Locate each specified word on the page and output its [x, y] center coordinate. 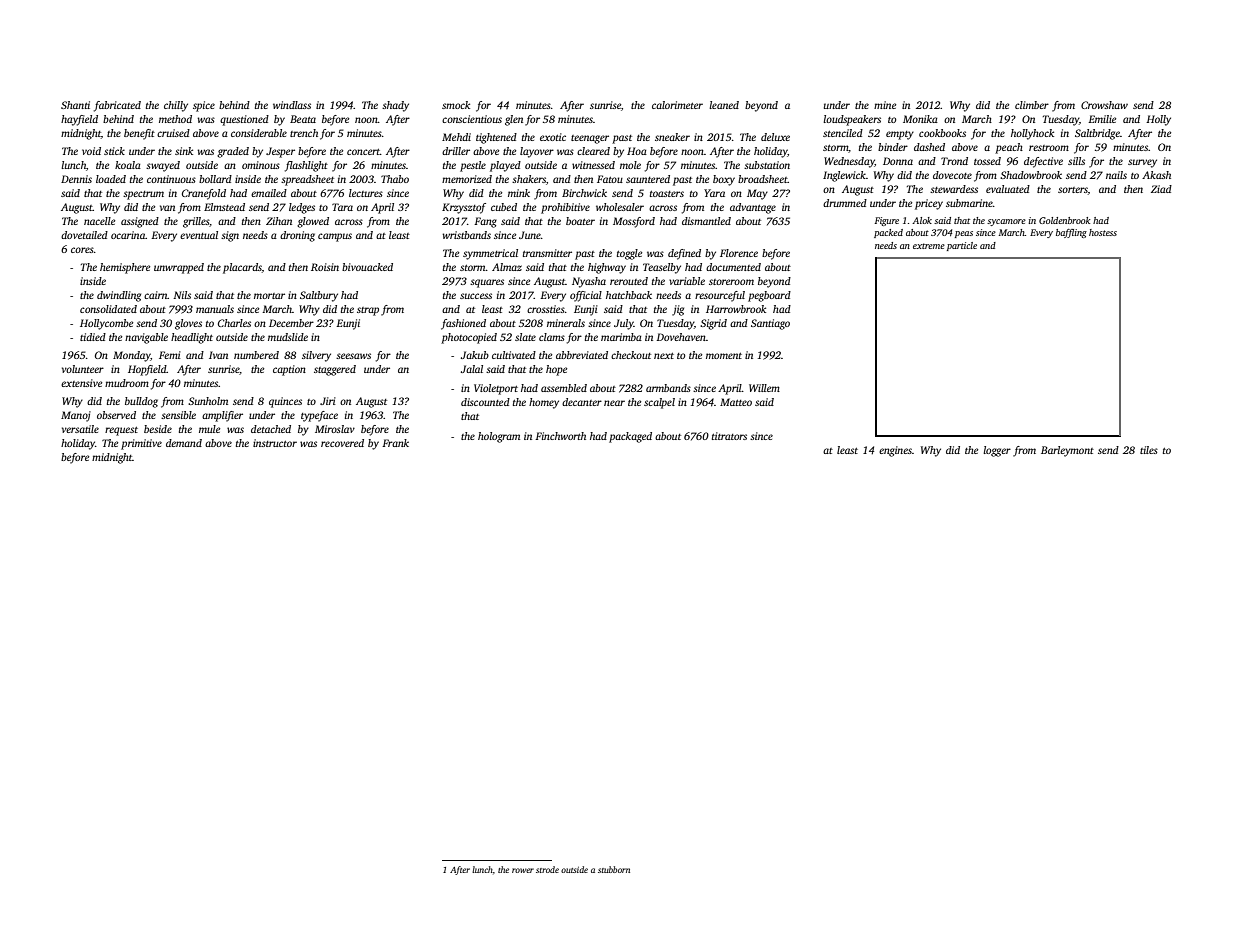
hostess [1103, 232]
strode [547, 869]
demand [184, 443]
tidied [93, 337]
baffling [1071, 233]
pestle [473, 166]
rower [523, 870]
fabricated [117, 106]
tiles [1149, 450]
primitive [141, 444]
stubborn [614, 869]
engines [895, 451]
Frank [395, 443]
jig [678, 310]
